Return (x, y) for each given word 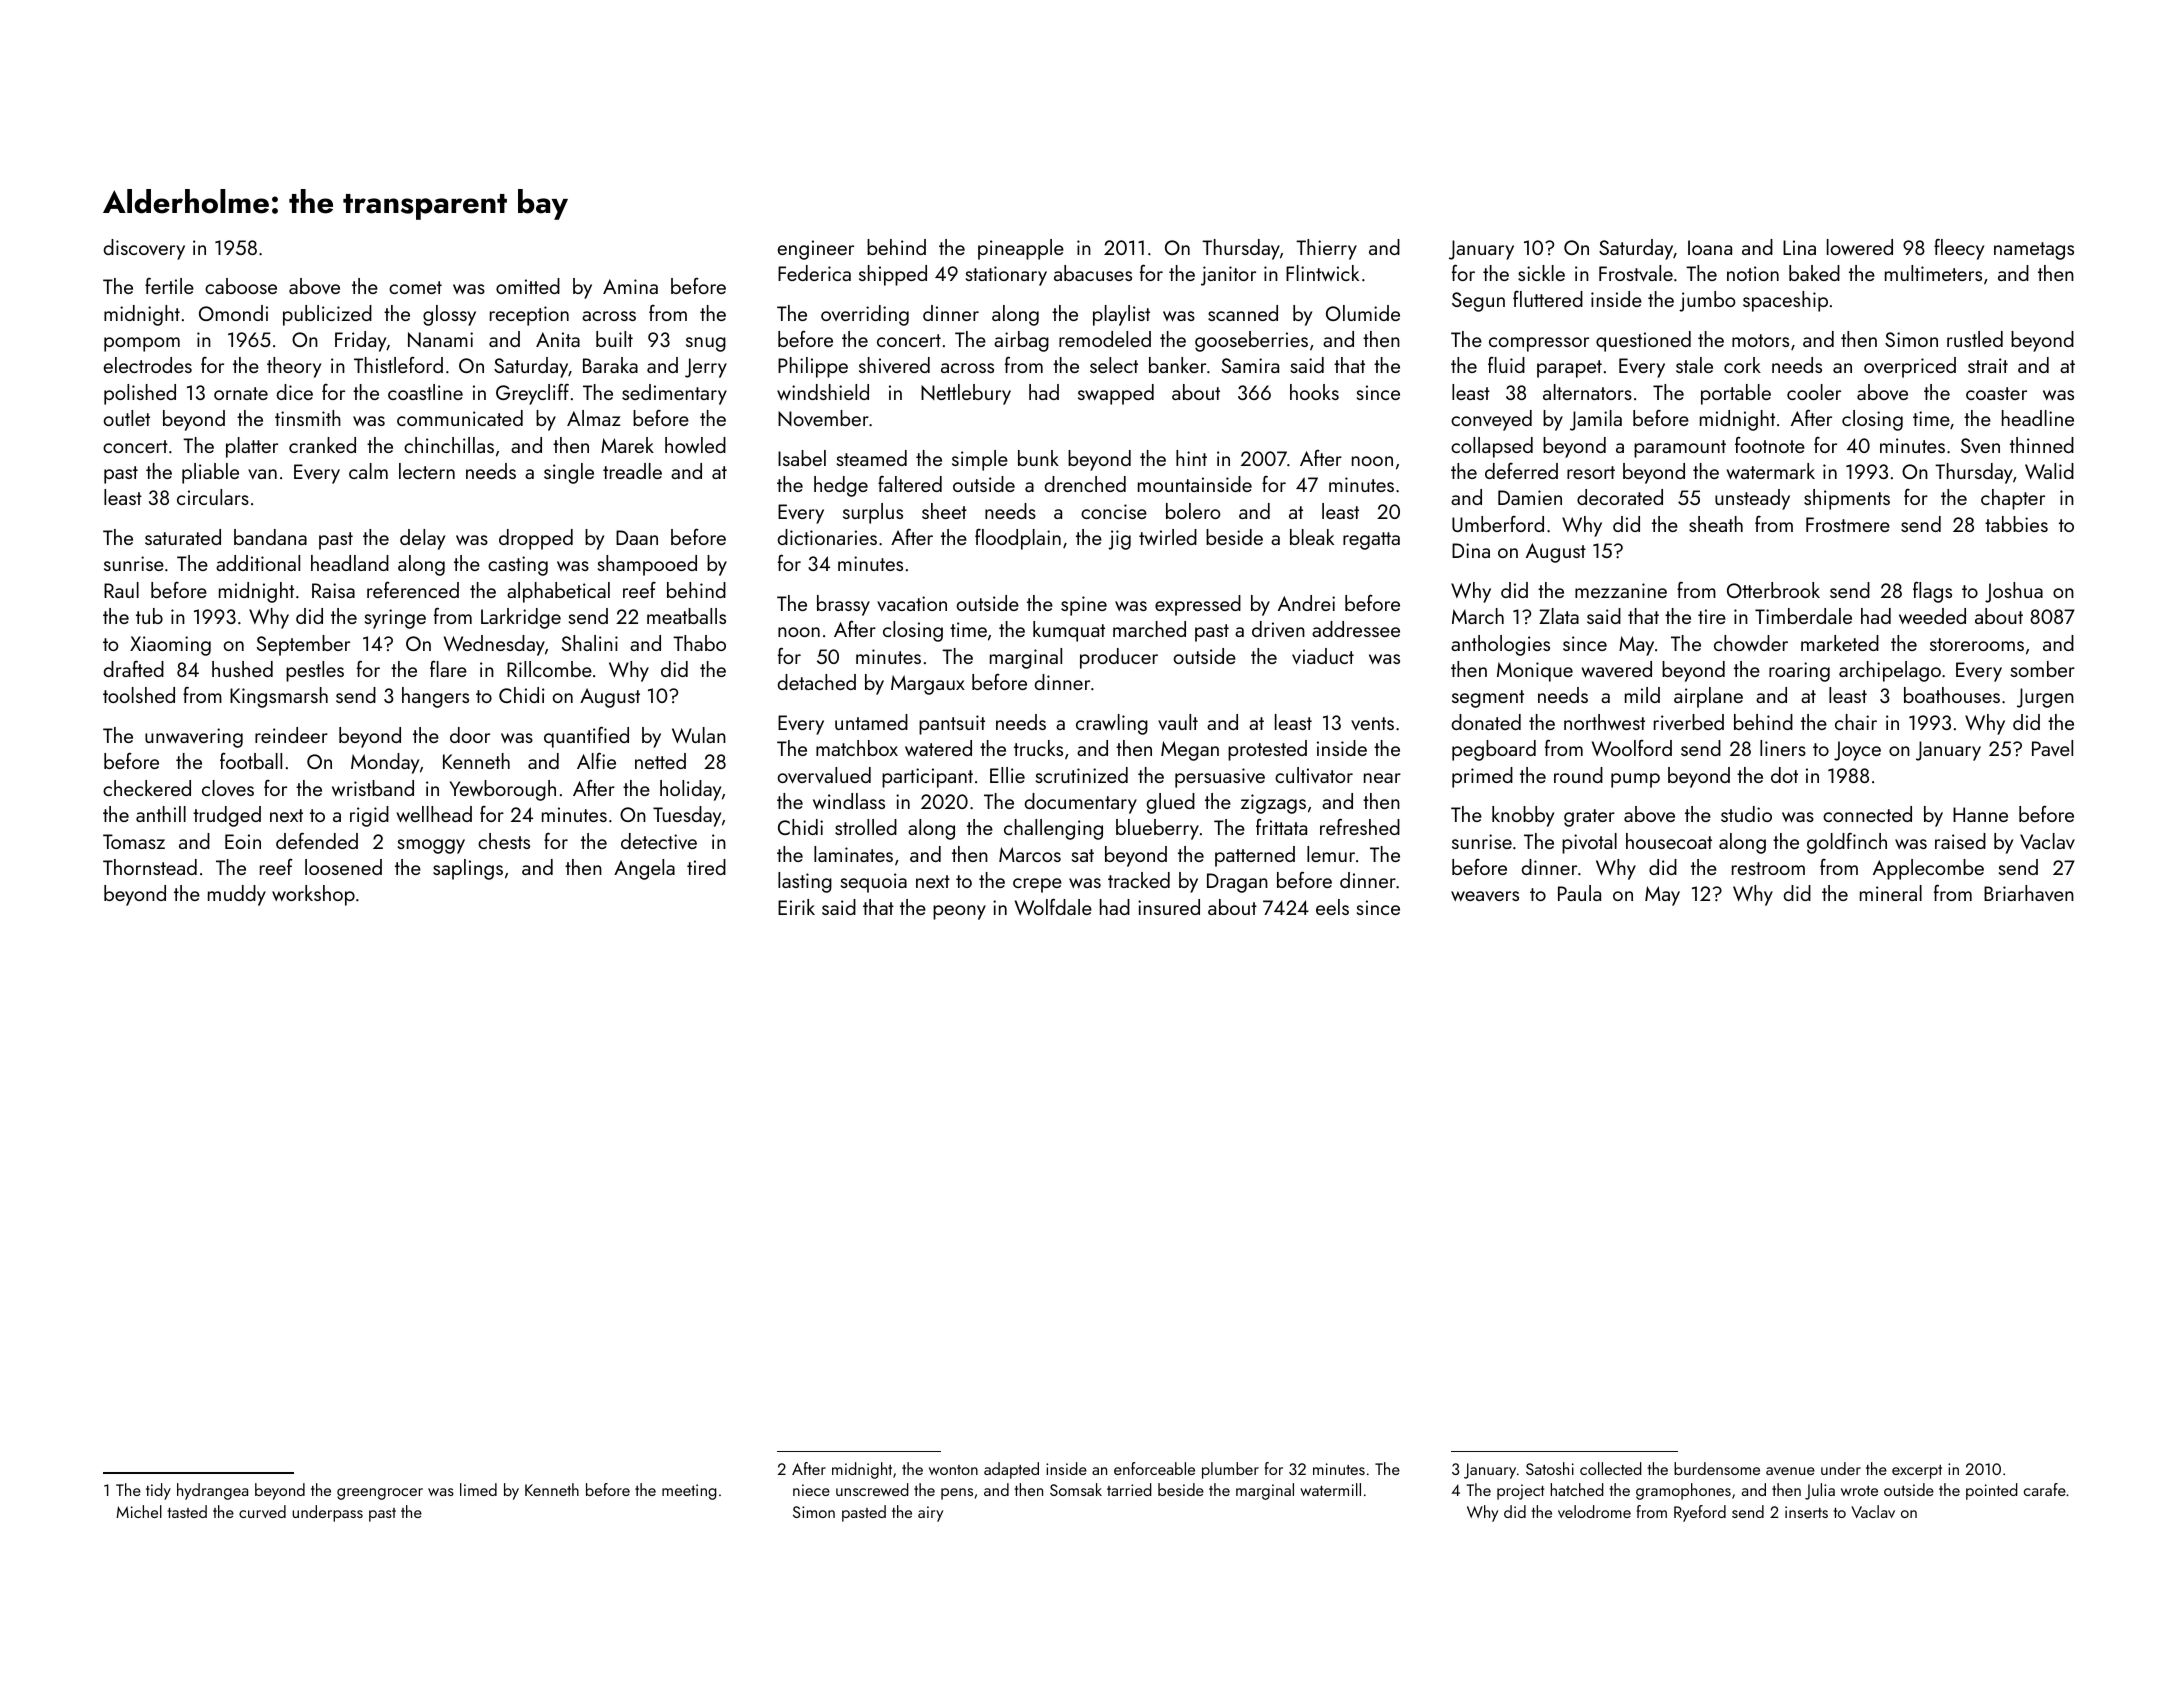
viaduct (1323, 656)
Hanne (1980, 814)
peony (959, 912)
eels (1332, 907)
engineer (815, 250)
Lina (1799, 247)
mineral (1891, 893)
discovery (144, 249)
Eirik (796, 907)
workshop (313, 895)
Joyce (1857, 751)
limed (478, 1489)
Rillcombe (549, 669)
